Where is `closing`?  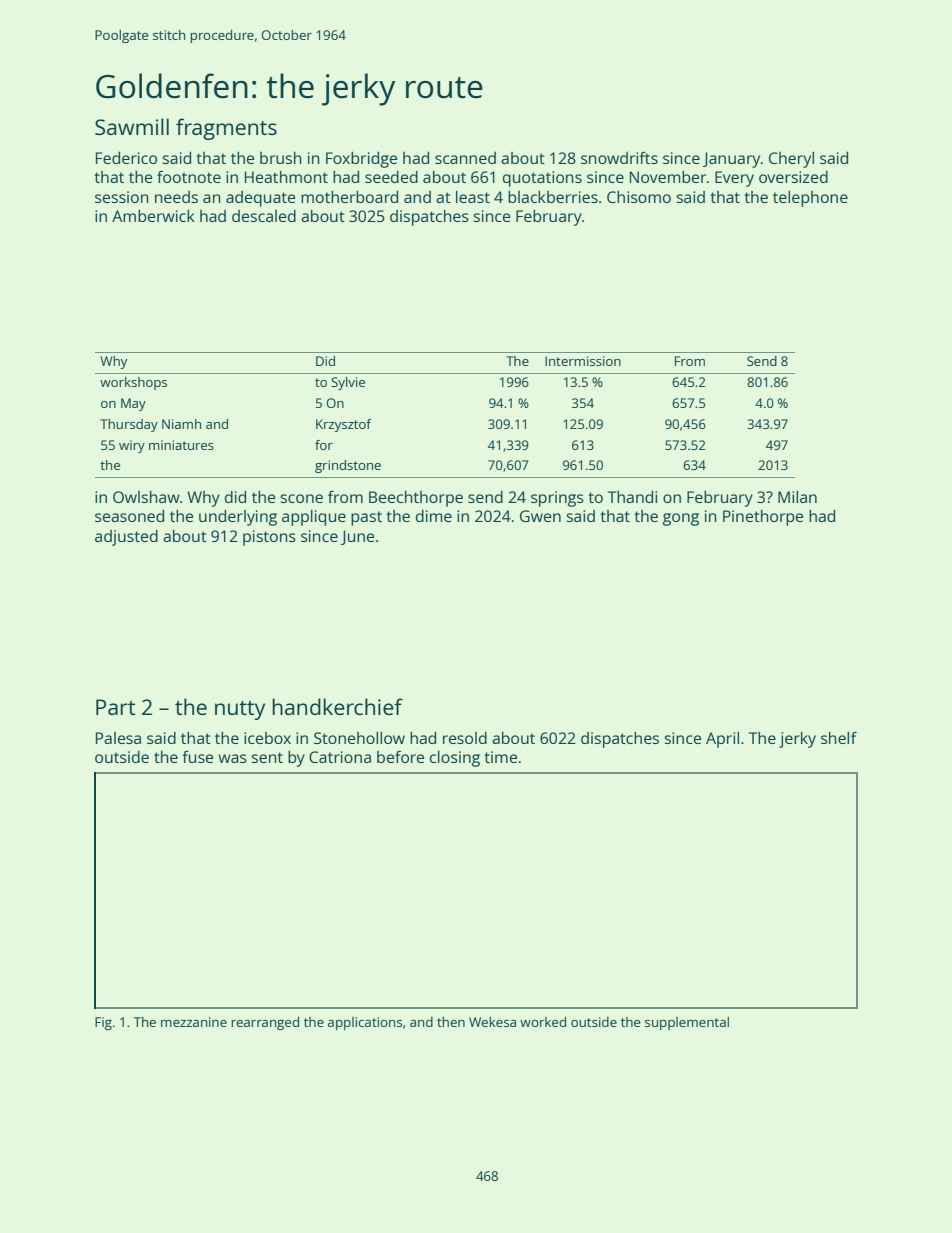
closing is located at coordinates (455, 759).
